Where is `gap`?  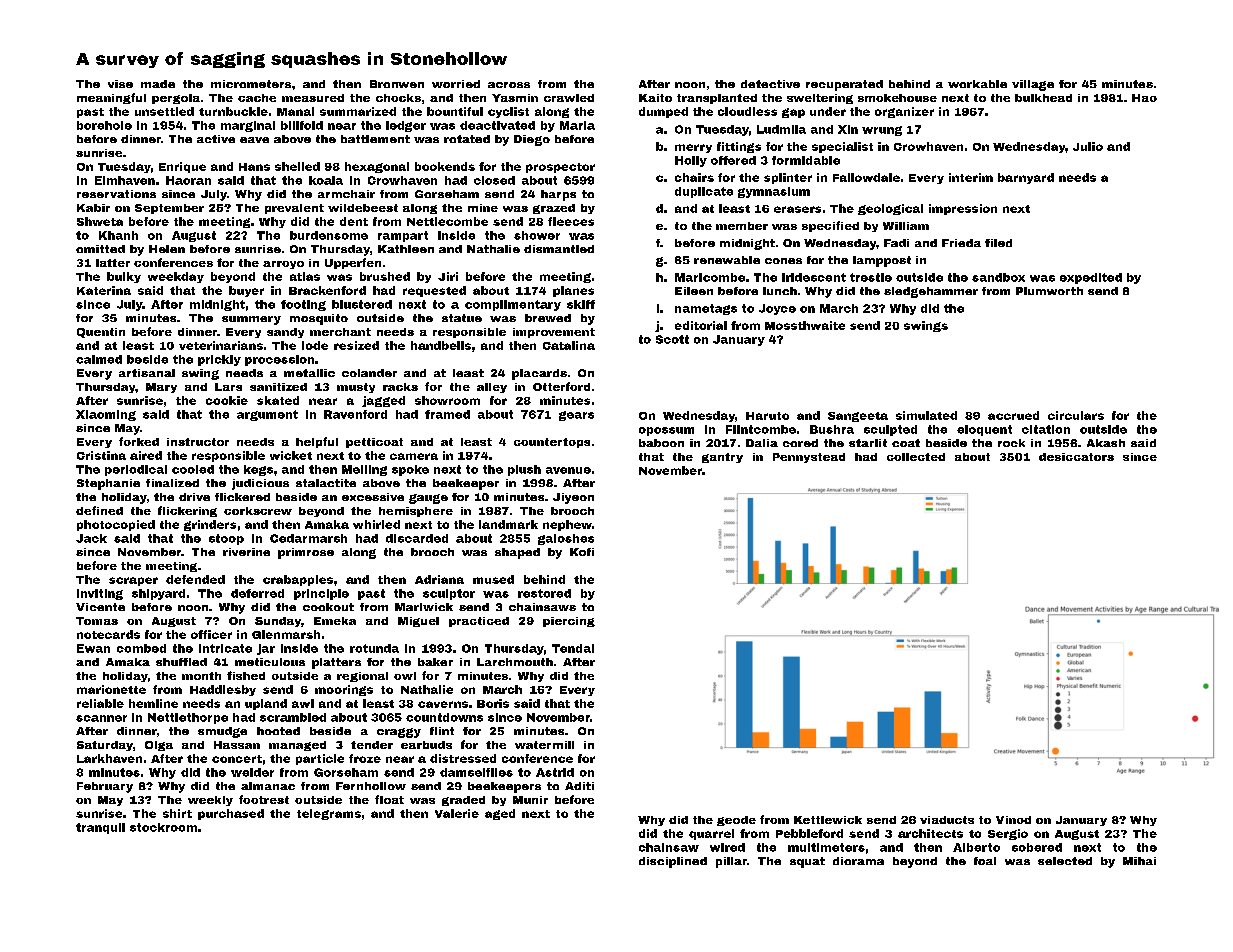 gap is located at coordinates (793, 113).
